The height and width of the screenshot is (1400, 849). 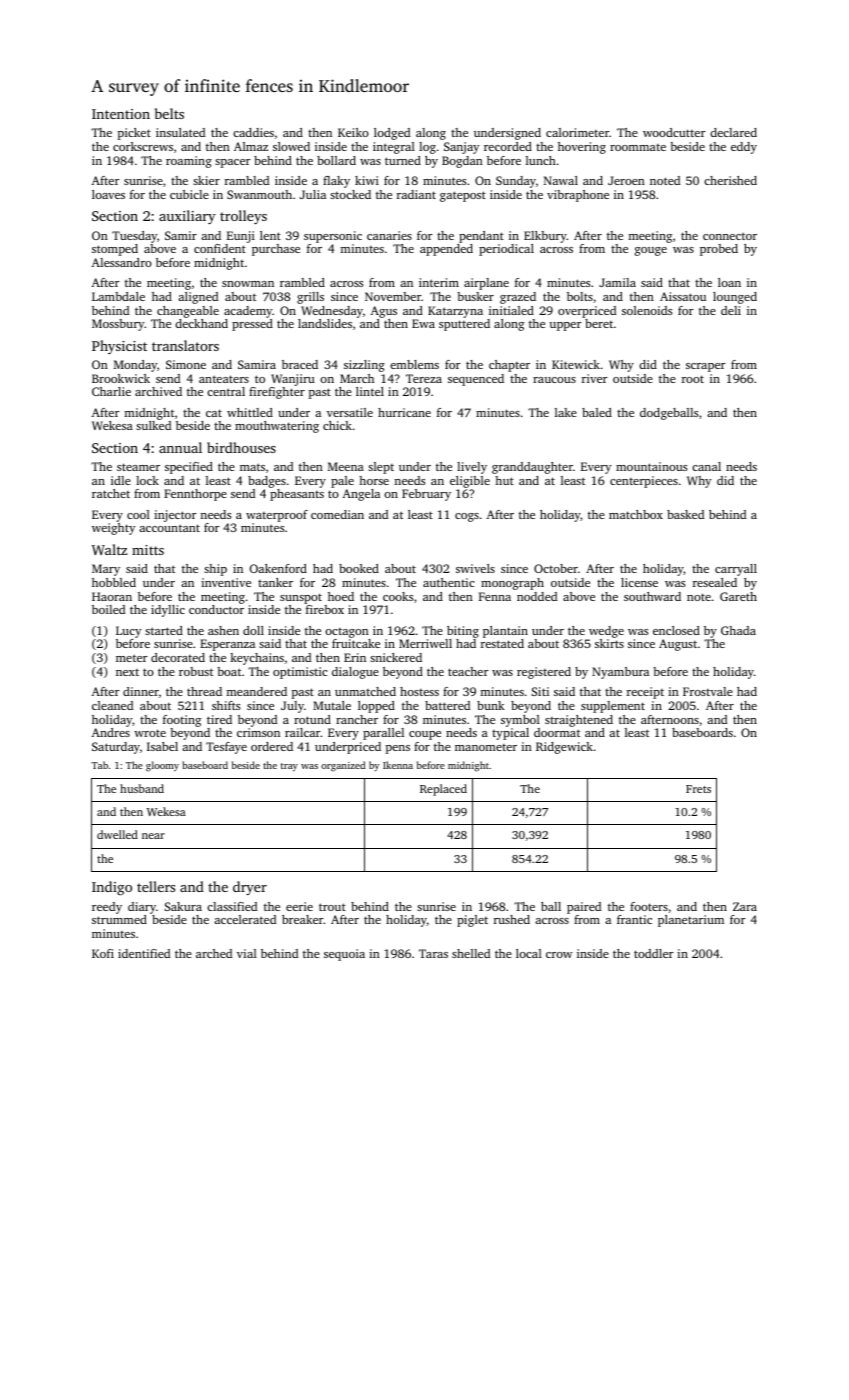 What do you see at coordinates (565, 326) in the screenshot?
I see `upper` at bounding box center [565, 326].
